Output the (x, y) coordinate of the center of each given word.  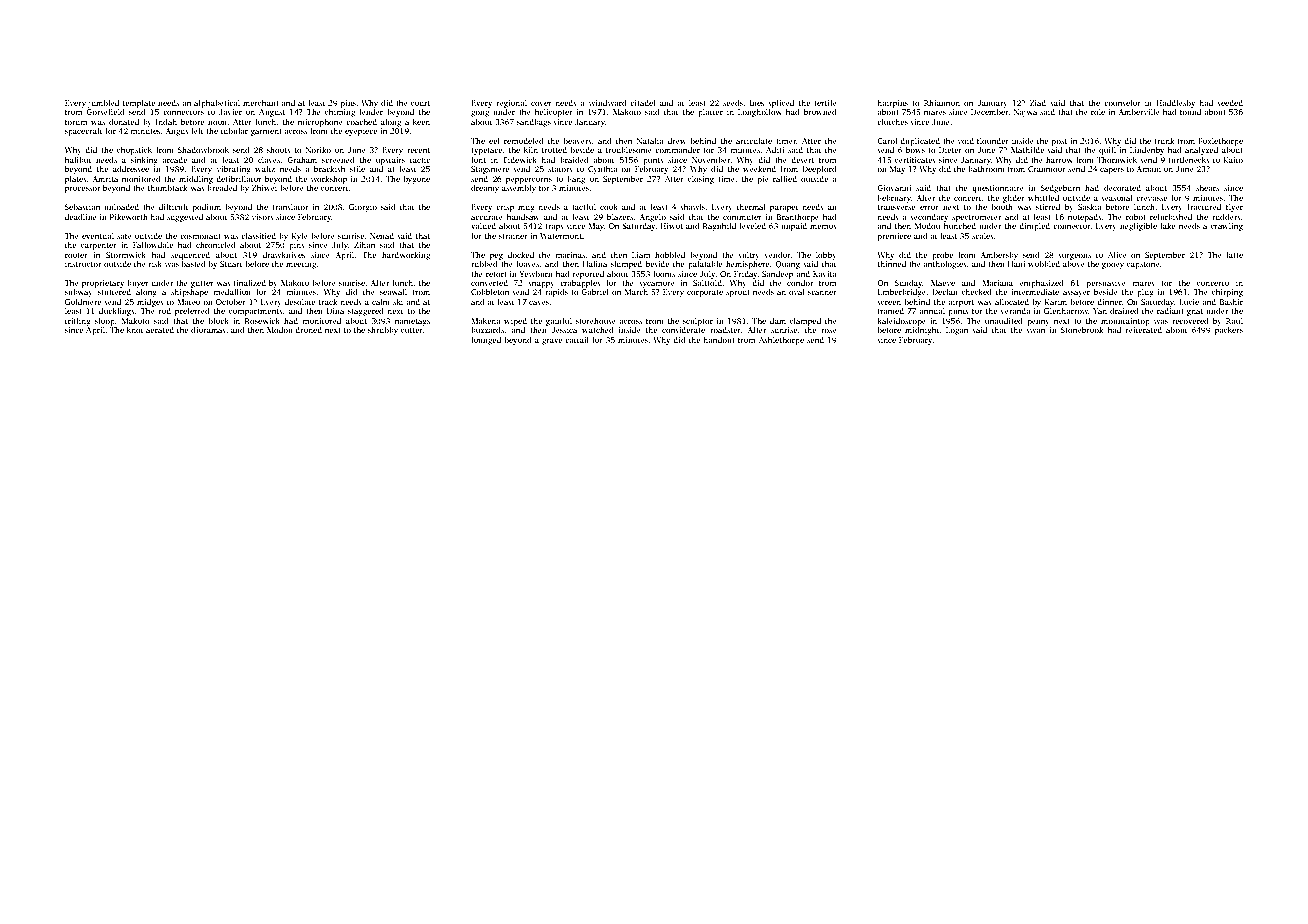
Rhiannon (942, 103)
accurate (487, 217)
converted (489, 283)
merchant (261, 103)
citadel (643, 102)
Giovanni (894, 188)
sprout (738, 293)
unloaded (121, 207)
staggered (366, 312)
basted (194, 264)
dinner (1109, 302)
